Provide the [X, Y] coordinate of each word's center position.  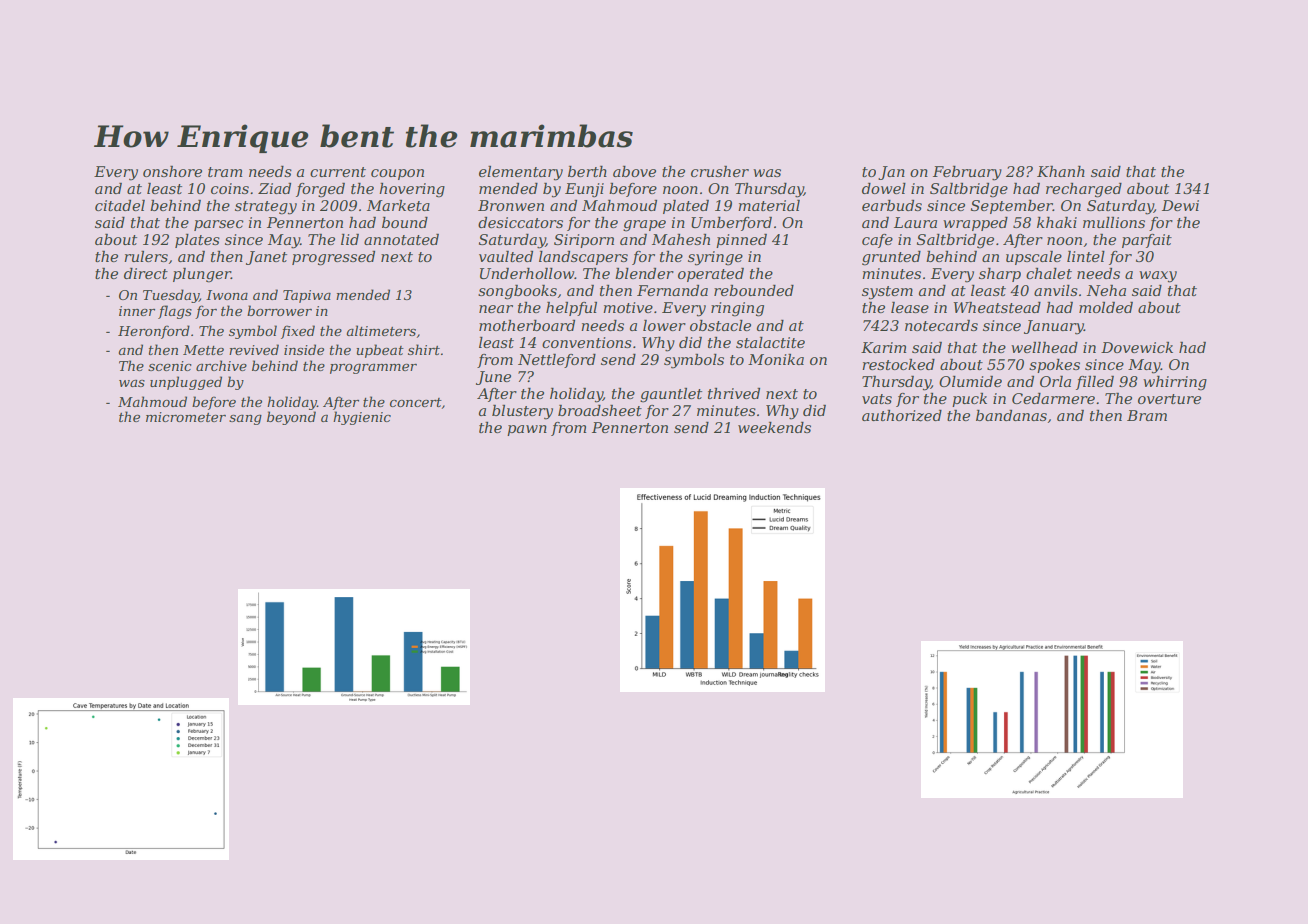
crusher [720, 171]
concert [416, 402]
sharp [1000, 275]
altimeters [381, 330]
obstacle [720, 325]
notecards [941, 325]
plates [197, 241]
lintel [1086, 256]
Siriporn [584, 241]
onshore [172, 171]
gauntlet [671, 395]
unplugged [186, 383]
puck [969, 400]
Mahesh [681, 239]
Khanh [1061, 171]
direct [146, 273]
